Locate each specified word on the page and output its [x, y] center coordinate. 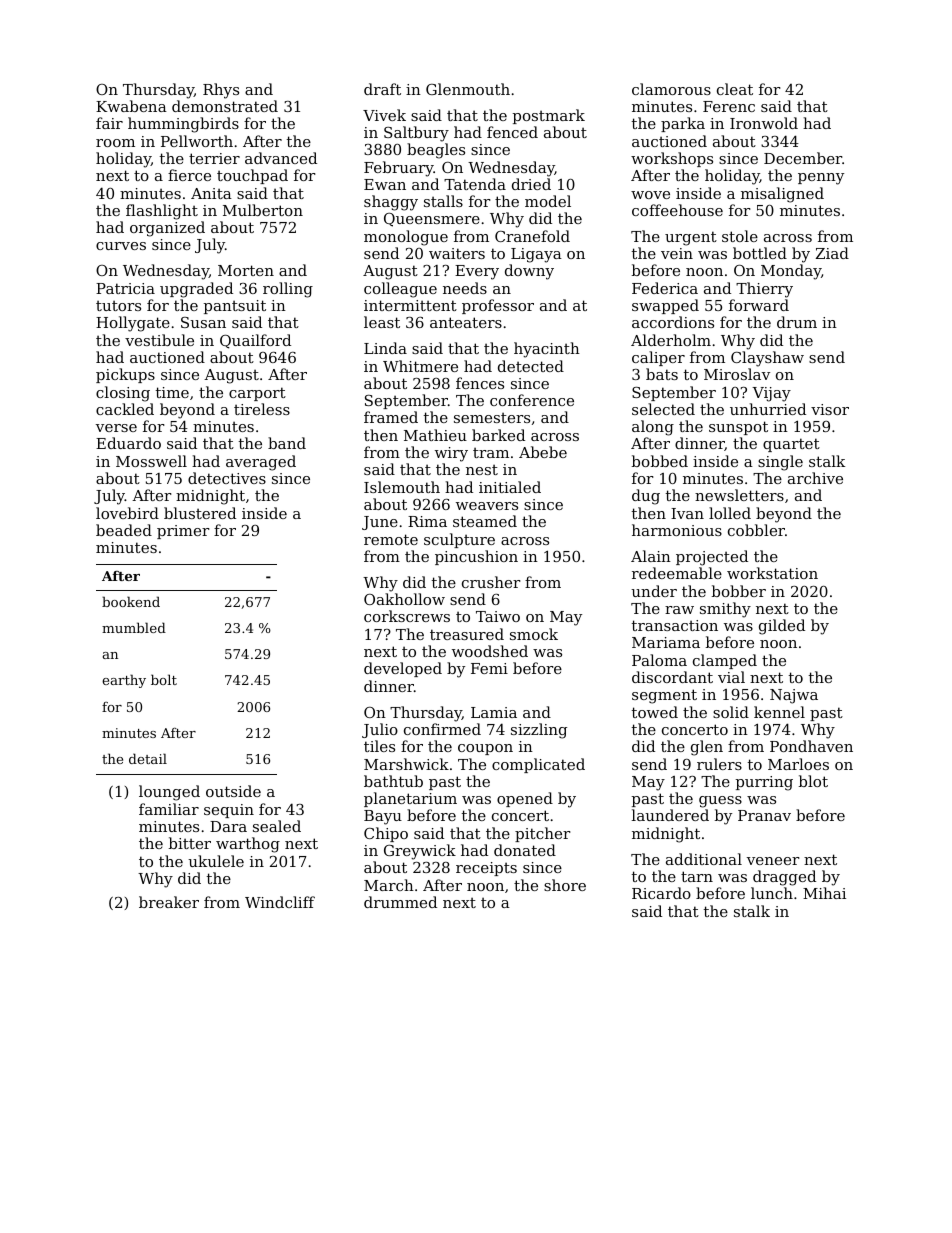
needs [465, 288]
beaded [124, 530]
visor [830, 409]
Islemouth [402, 487]
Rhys [221, 91]
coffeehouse [677, 210]
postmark [549, 116]
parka [683, 124]
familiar [169, 809]
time [172, 392]
